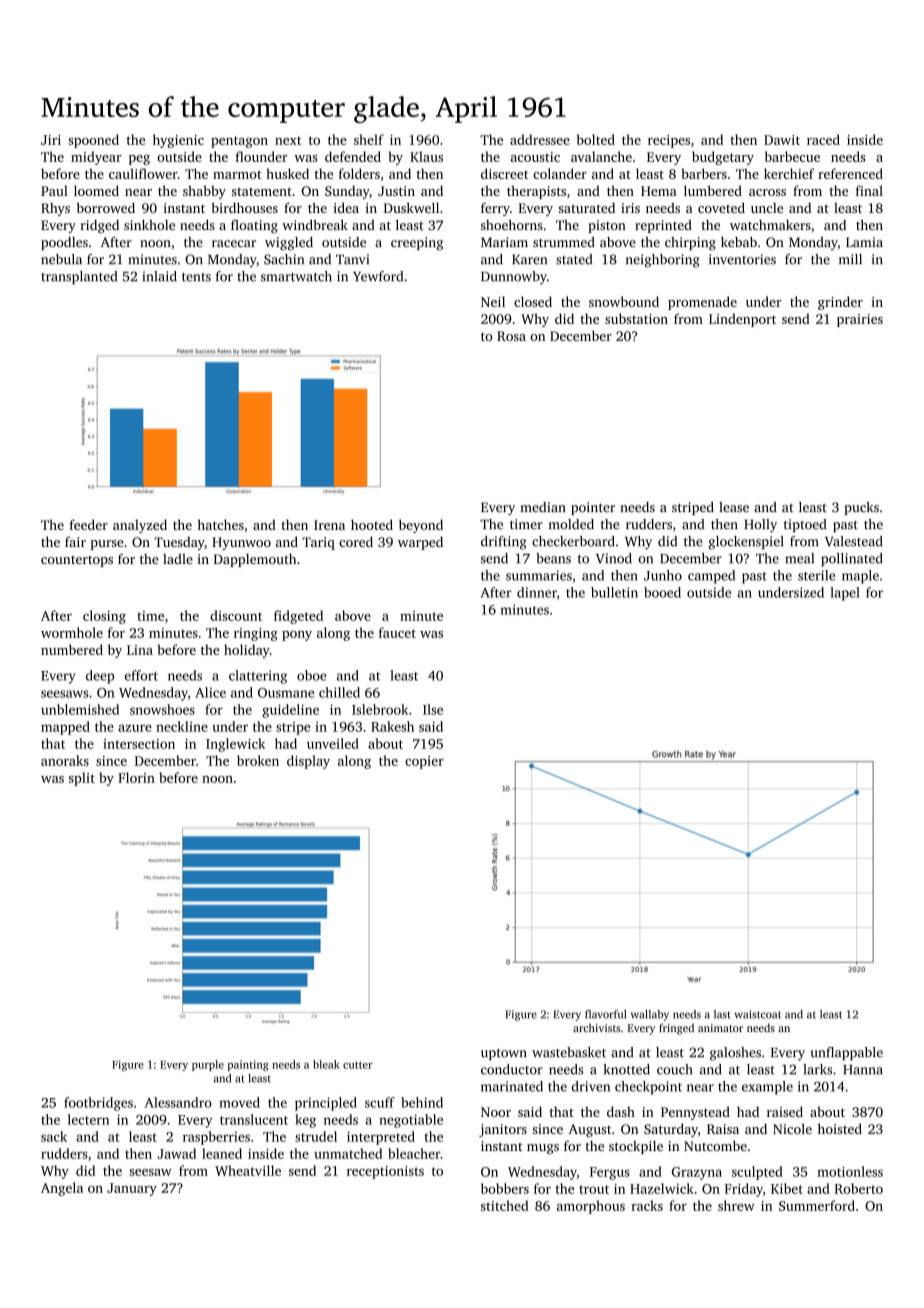 This screenshot has height=1308, width=924. Describe the element at coordinates (529, 260) in the screenshot. I see `Karen` at that location.
